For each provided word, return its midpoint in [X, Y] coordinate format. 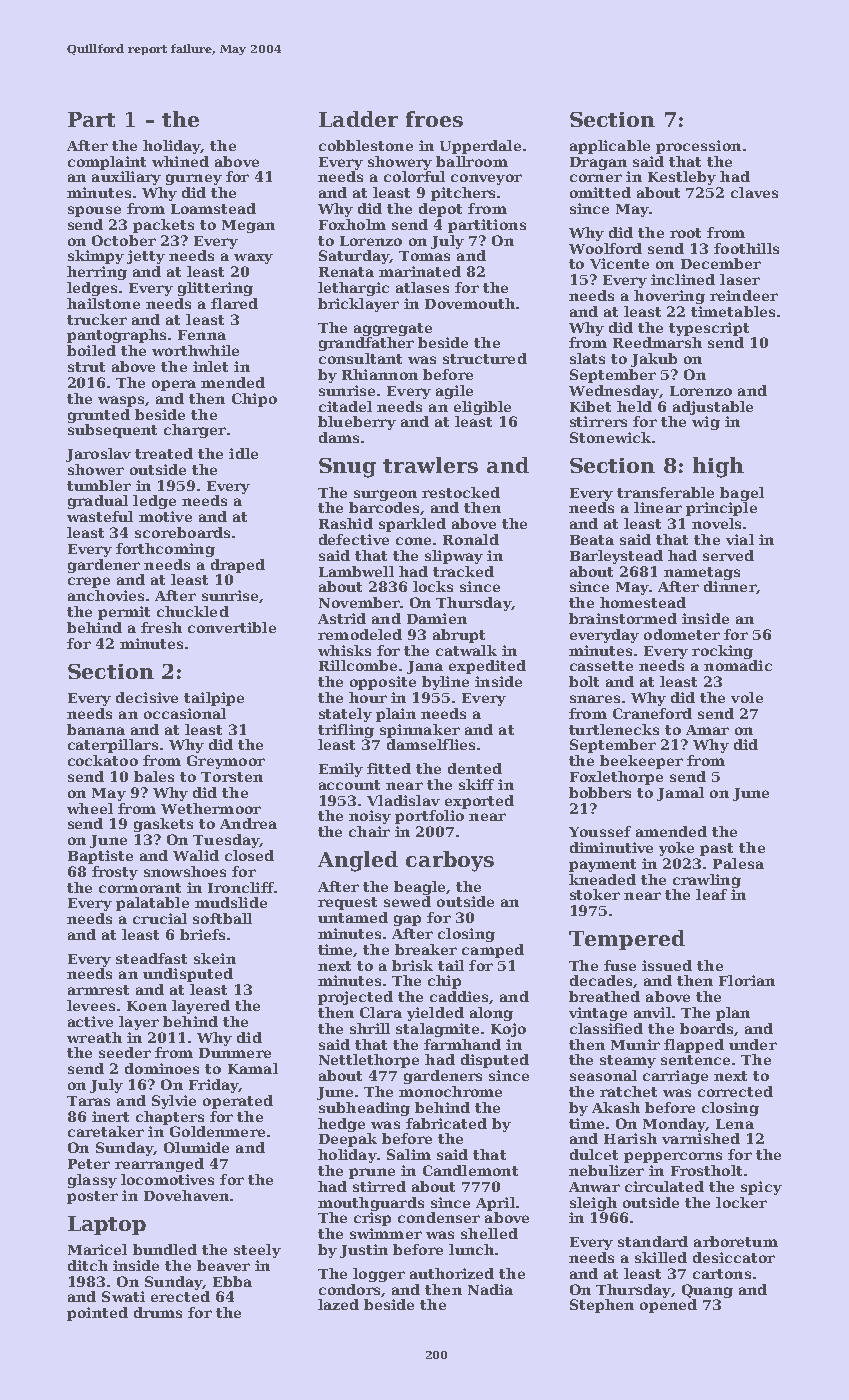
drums [158, 1312]
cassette [601, 666]
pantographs [116, 336]
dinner [730, 586]
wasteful [100, 516]
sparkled [412, 525]
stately [345, 715]
